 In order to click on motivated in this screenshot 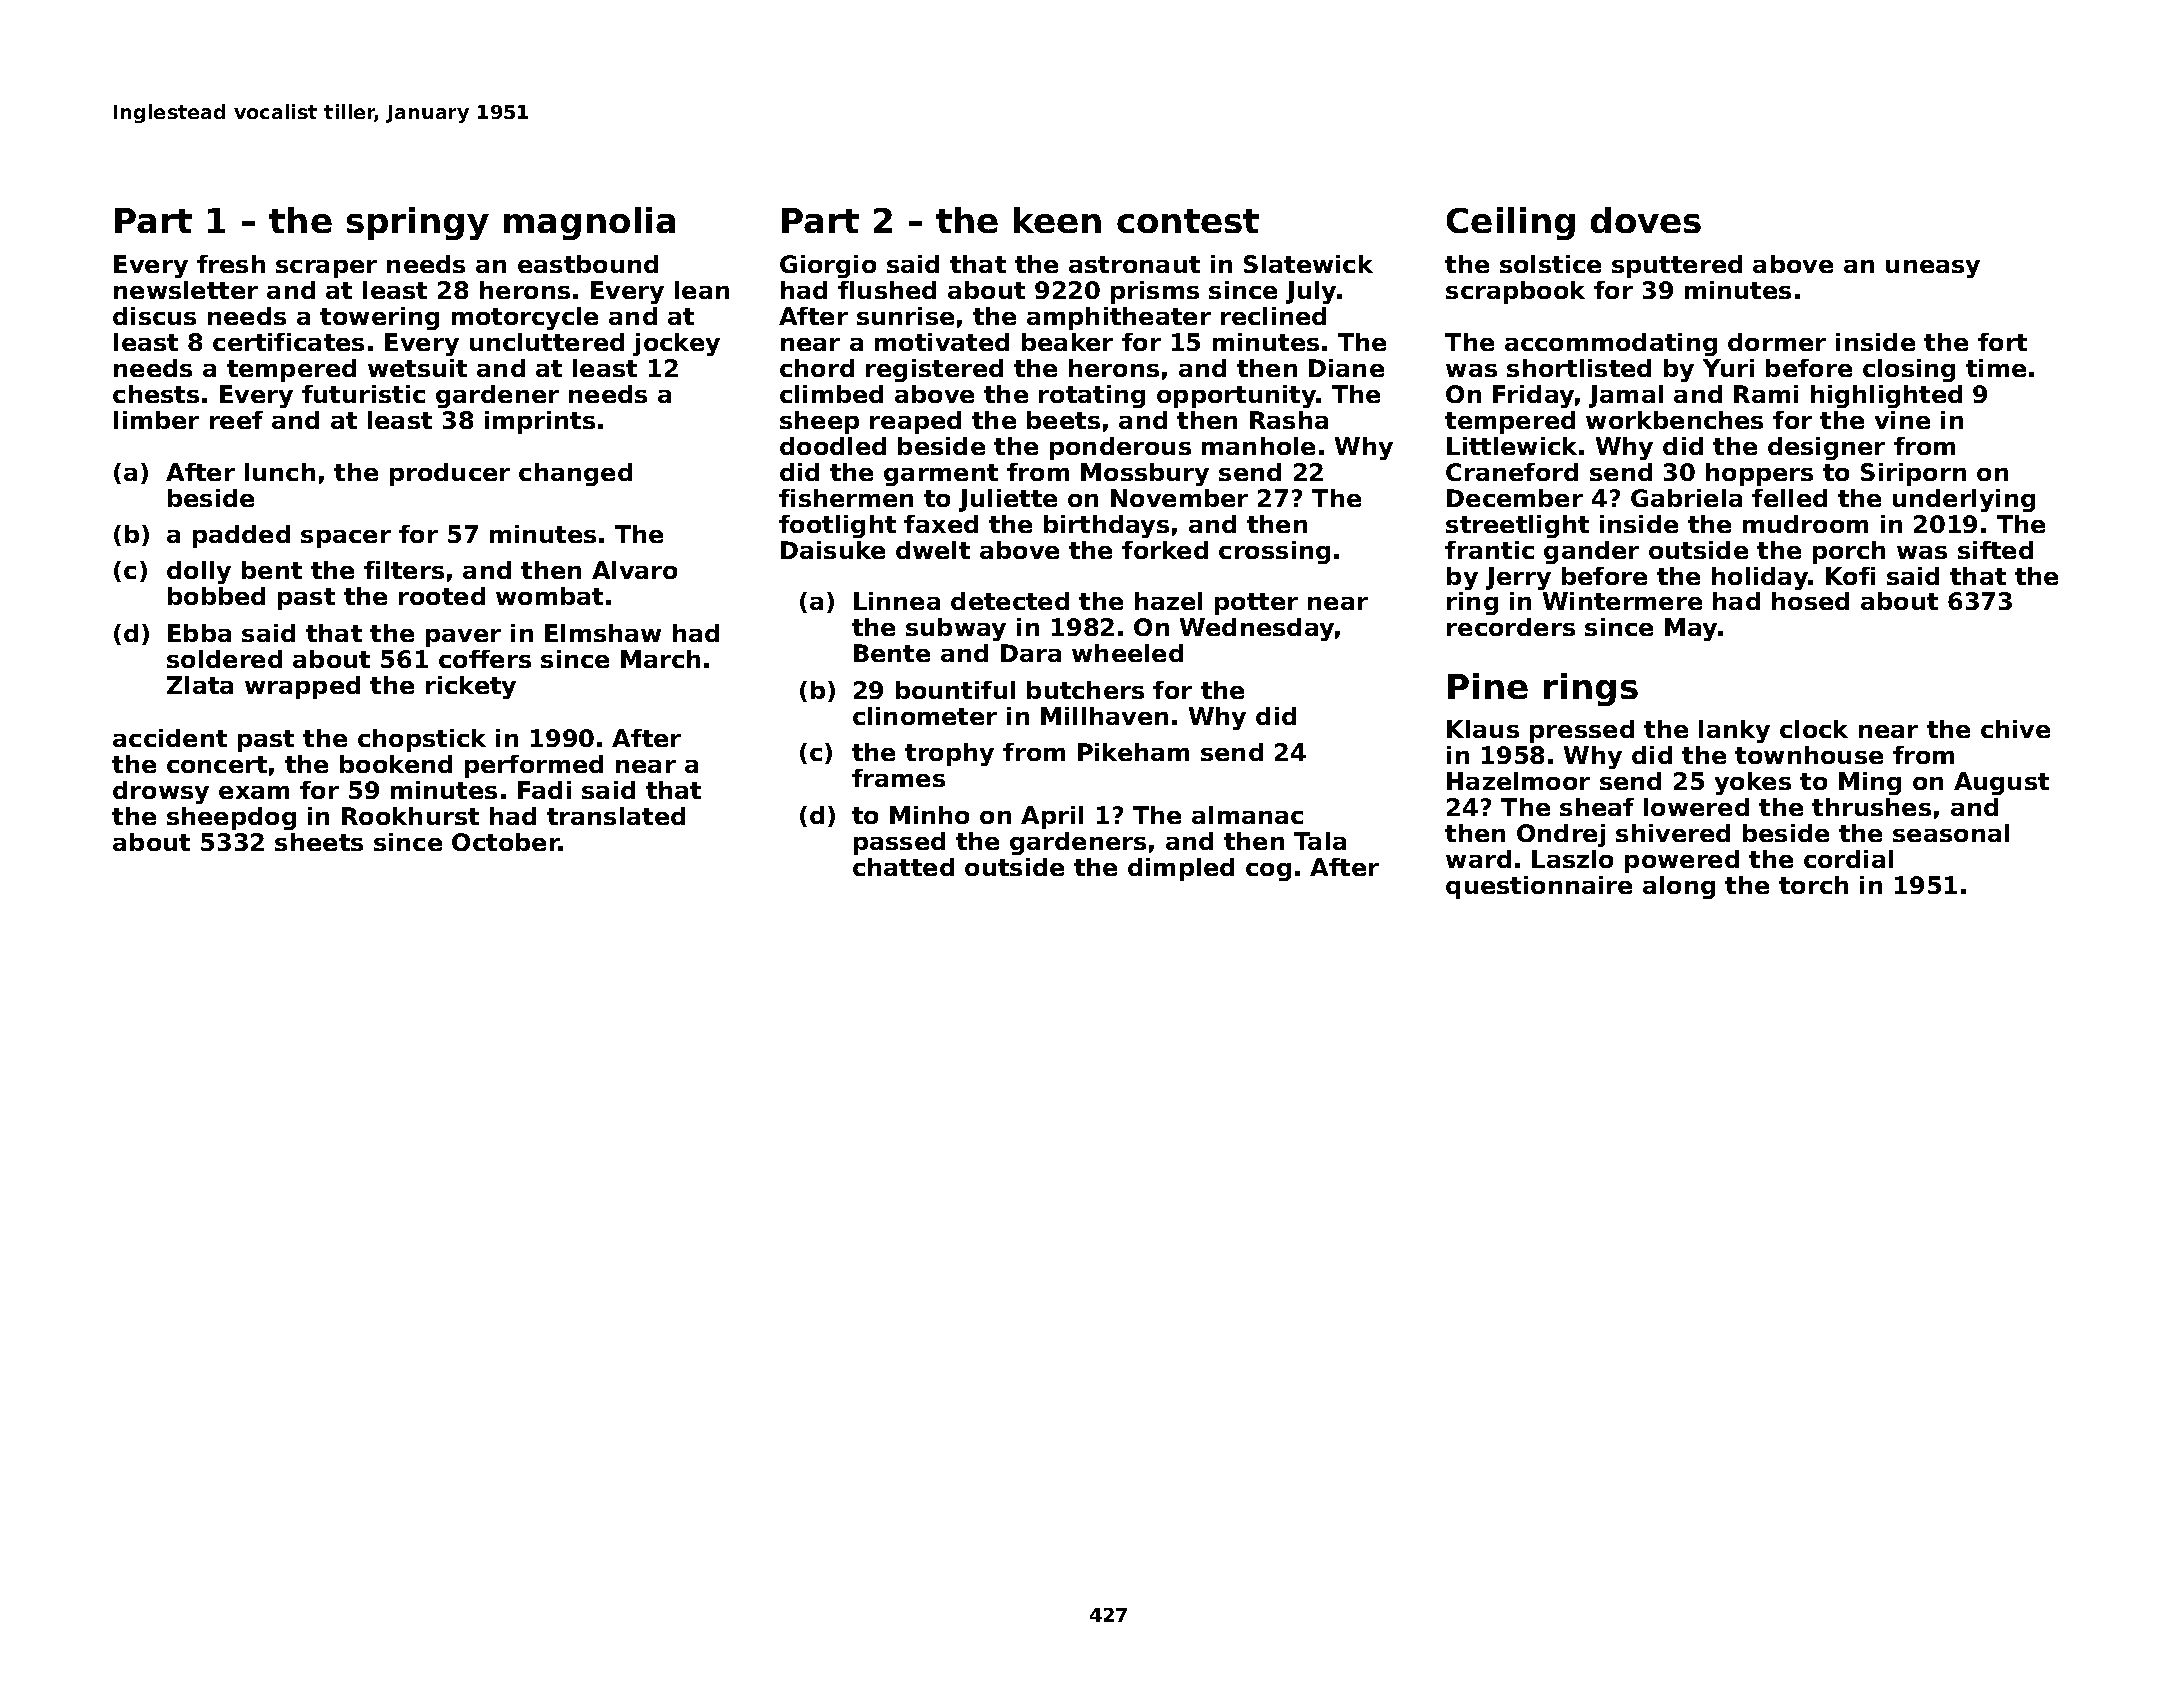, I will do `click(942, 342)`.
